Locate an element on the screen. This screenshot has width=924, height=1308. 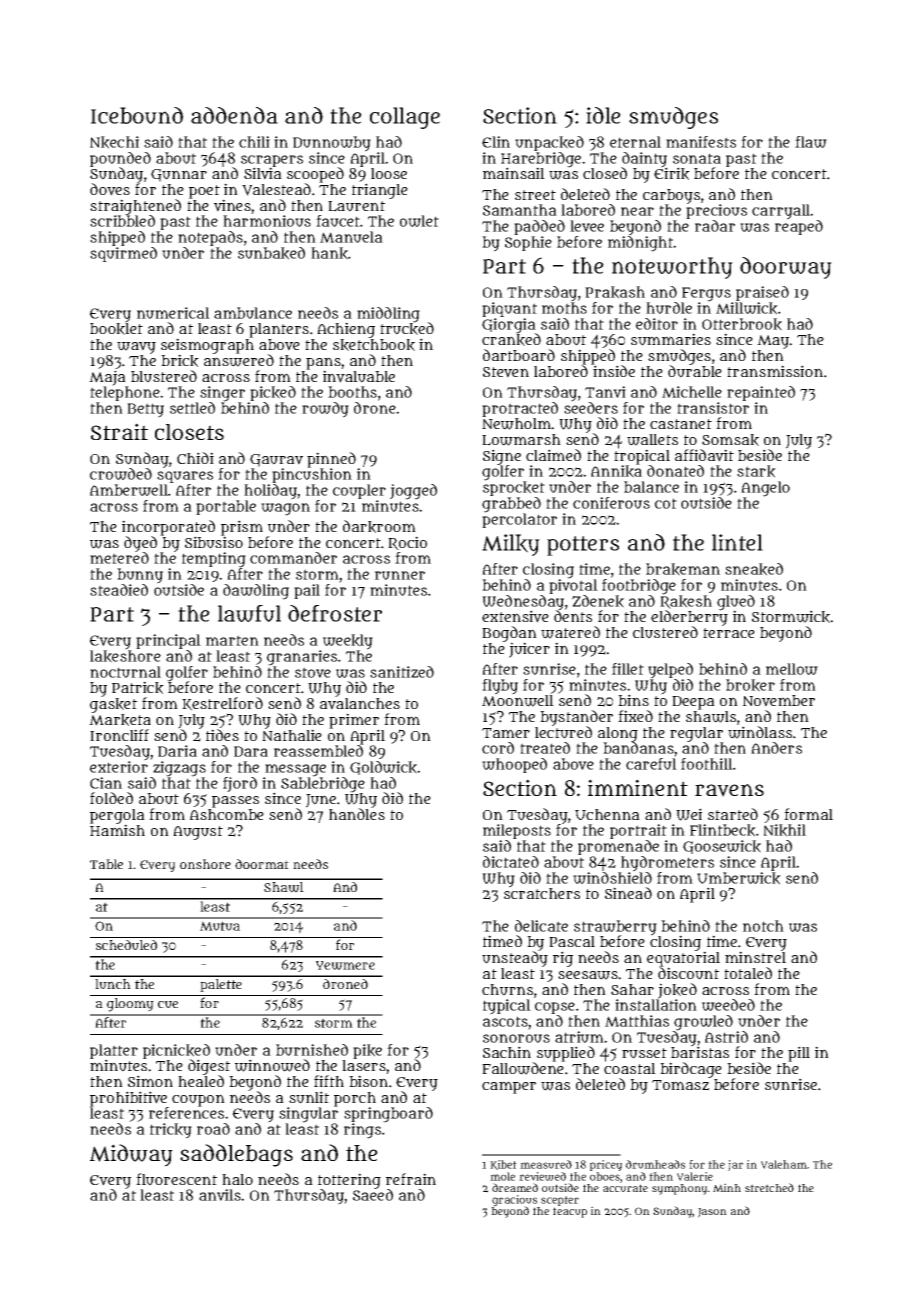
jogged is located at coordinates (413, 492).
